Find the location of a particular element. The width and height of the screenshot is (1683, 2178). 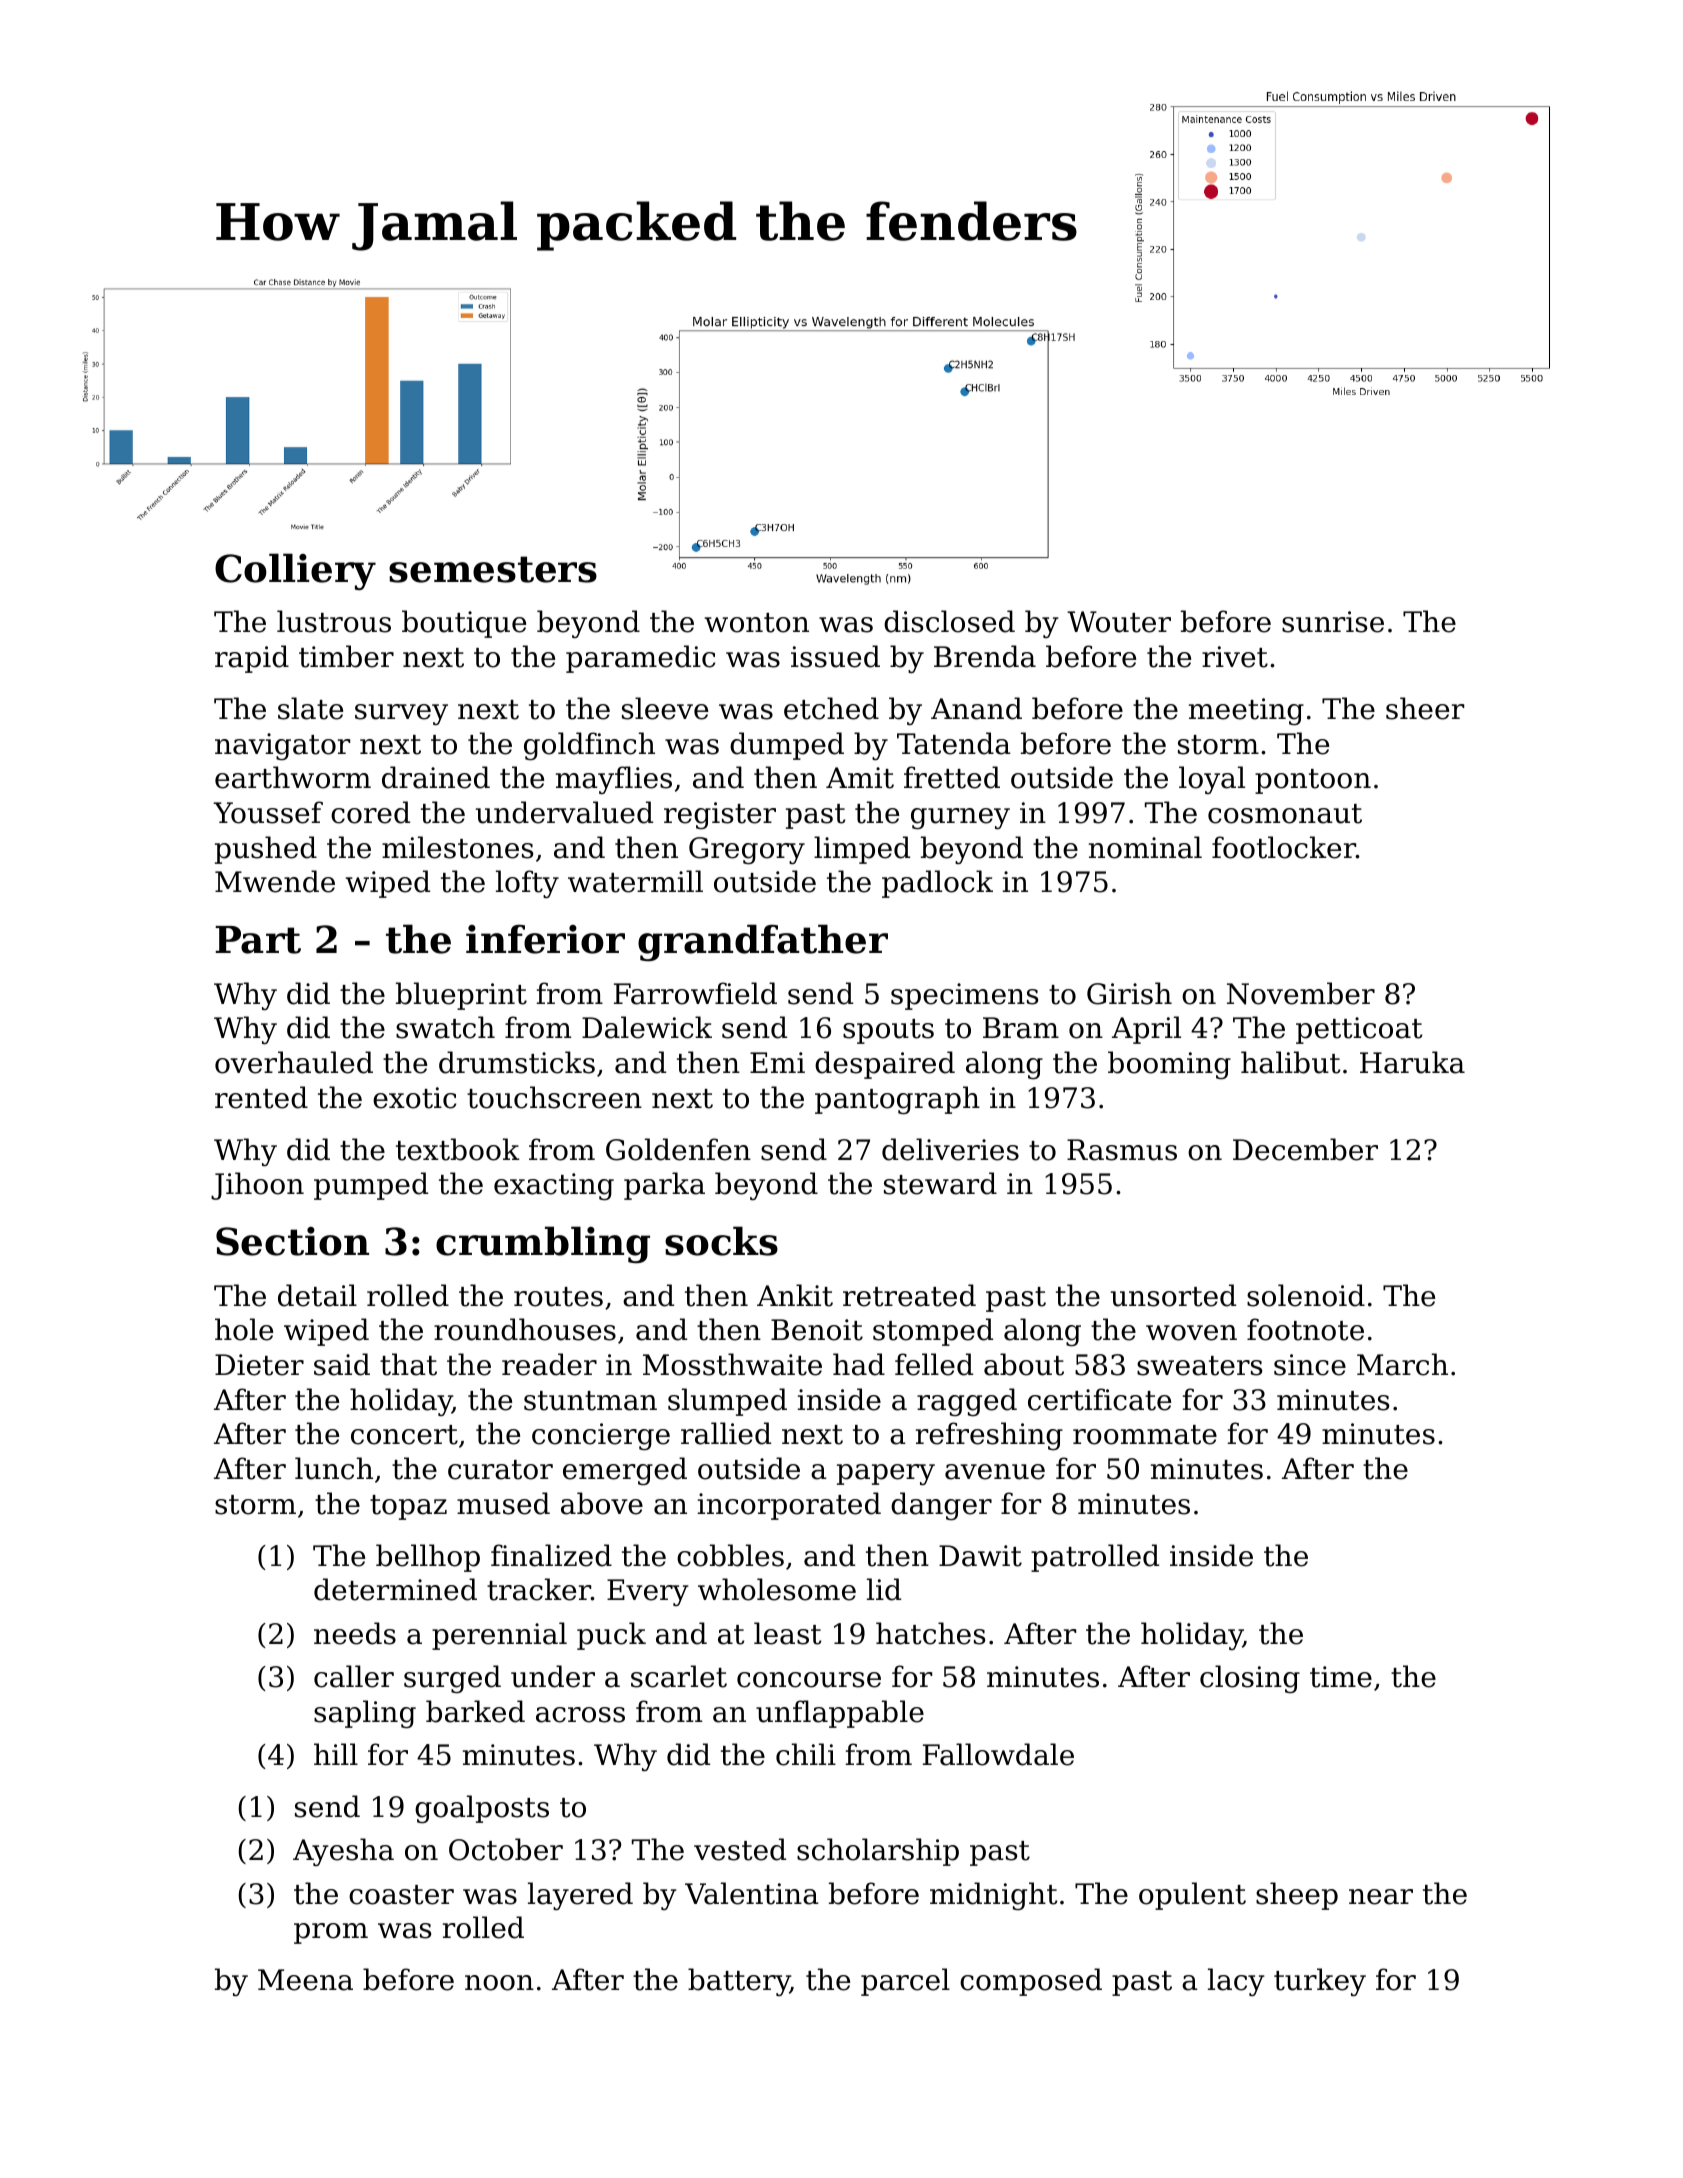

curator is located at coordinates (500, 1470).
